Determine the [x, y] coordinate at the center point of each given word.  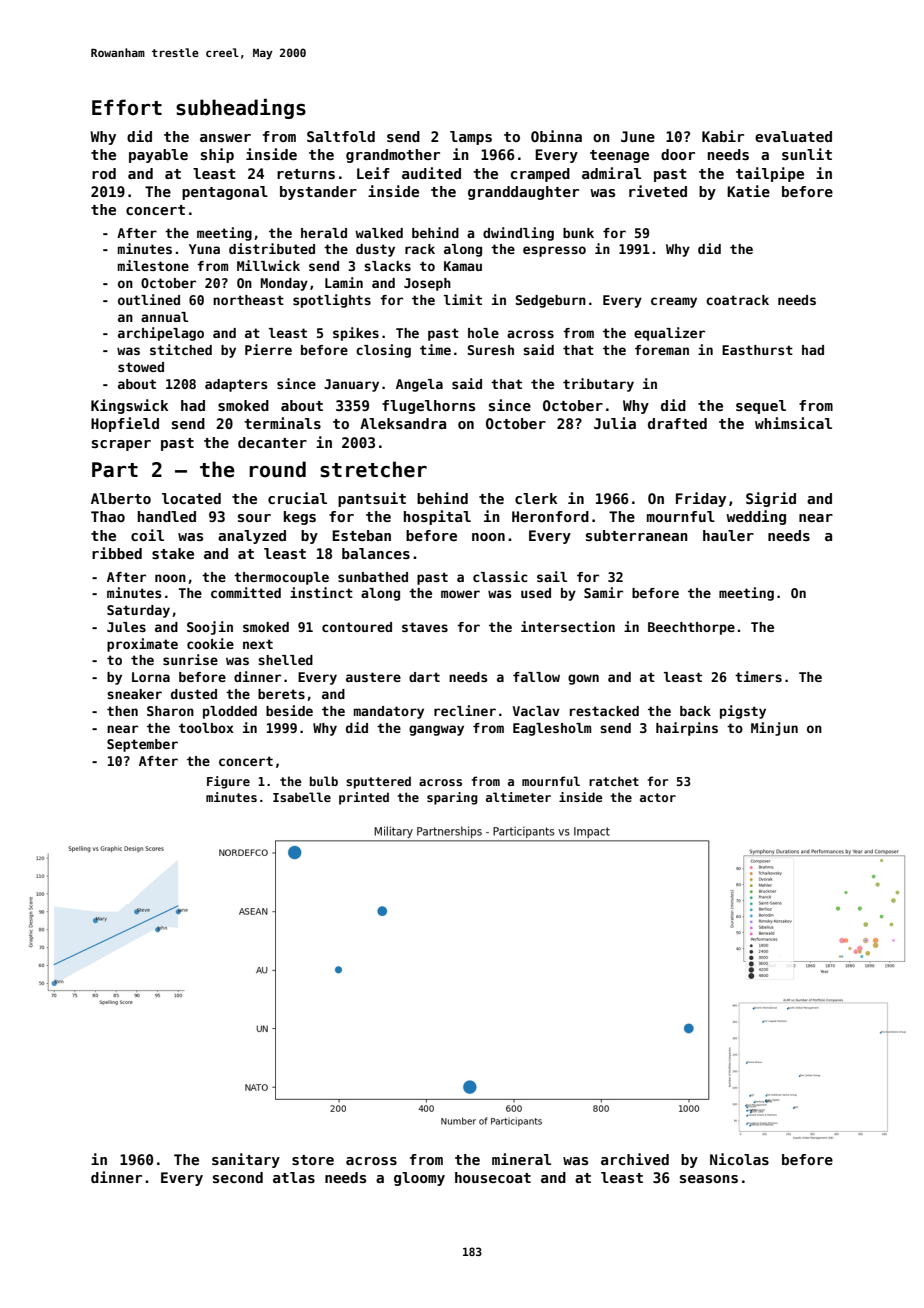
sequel [761, 407]
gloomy [419, 1179]
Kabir [723, 136]
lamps [471, 138]
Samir [603, 592]
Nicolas [739, 1159]
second [238, 1177]
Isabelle [302, 797]
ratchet [614, 781]
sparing [452, 798]
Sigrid [771, 499]
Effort [127, 107]
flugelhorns [428, 407]
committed [246, 592]
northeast [248, 300]
